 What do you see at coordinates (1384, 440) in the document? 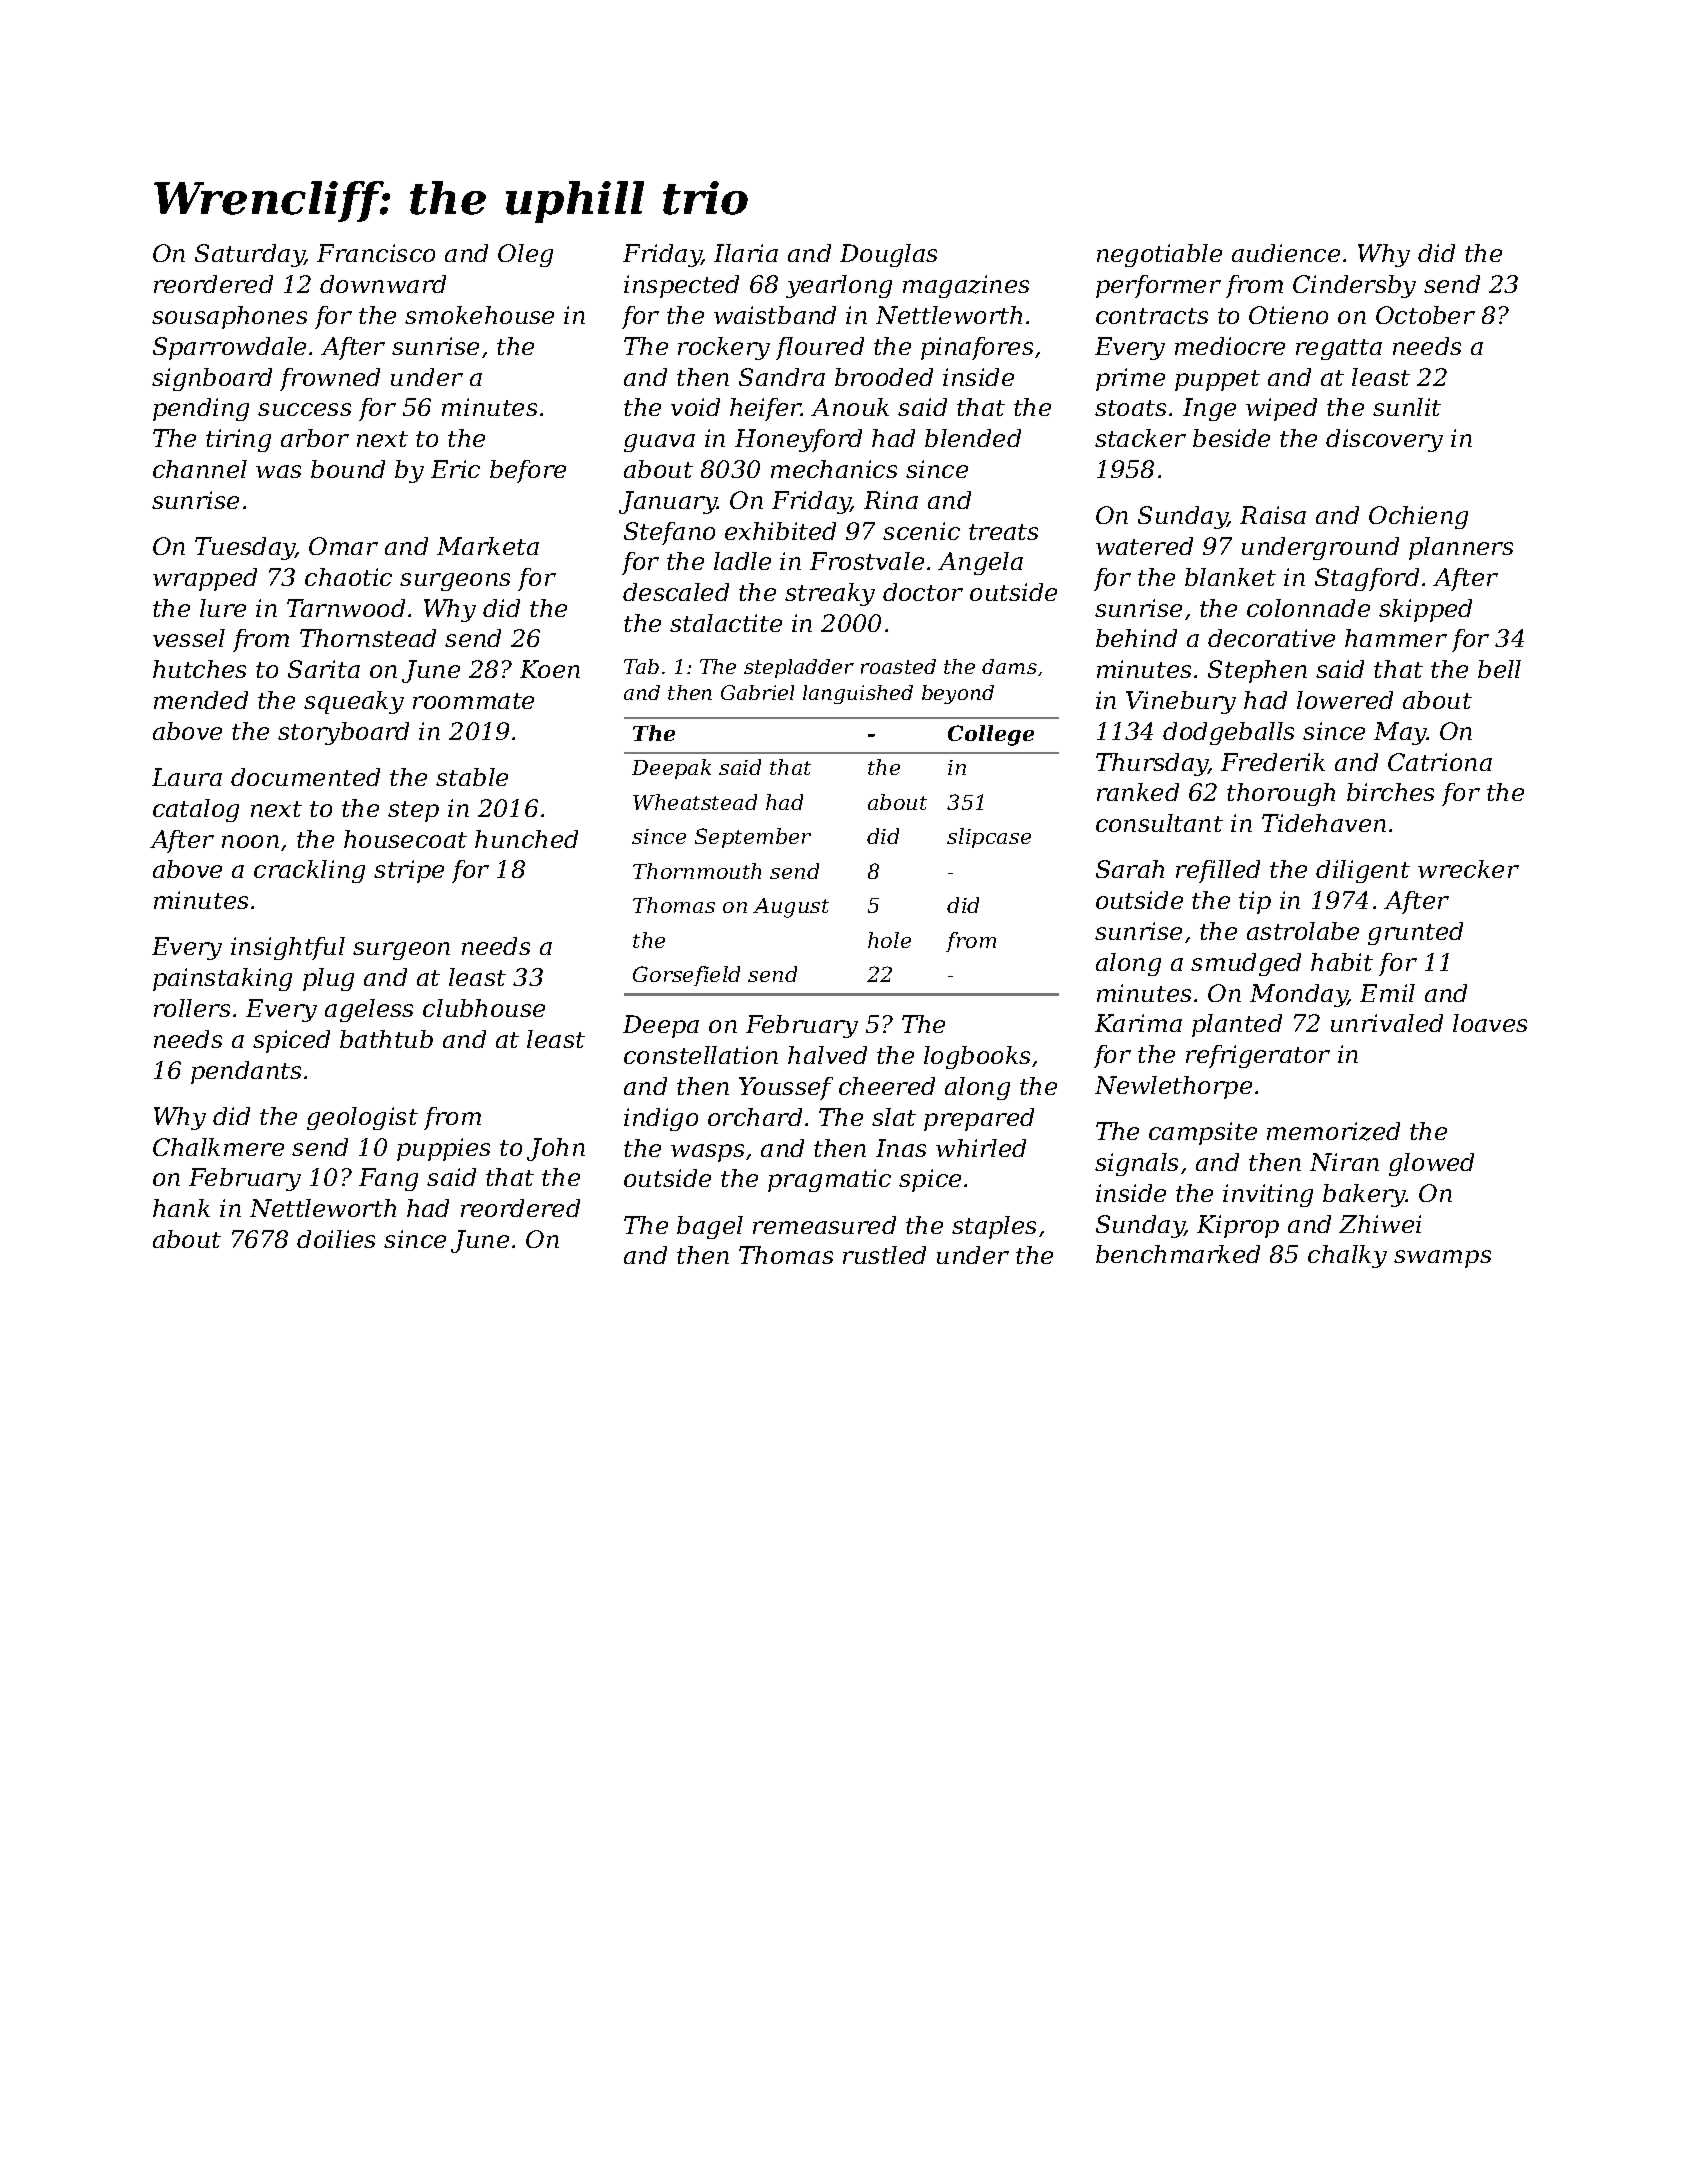
I see `discovery` at bounding box center [1384, 440].
